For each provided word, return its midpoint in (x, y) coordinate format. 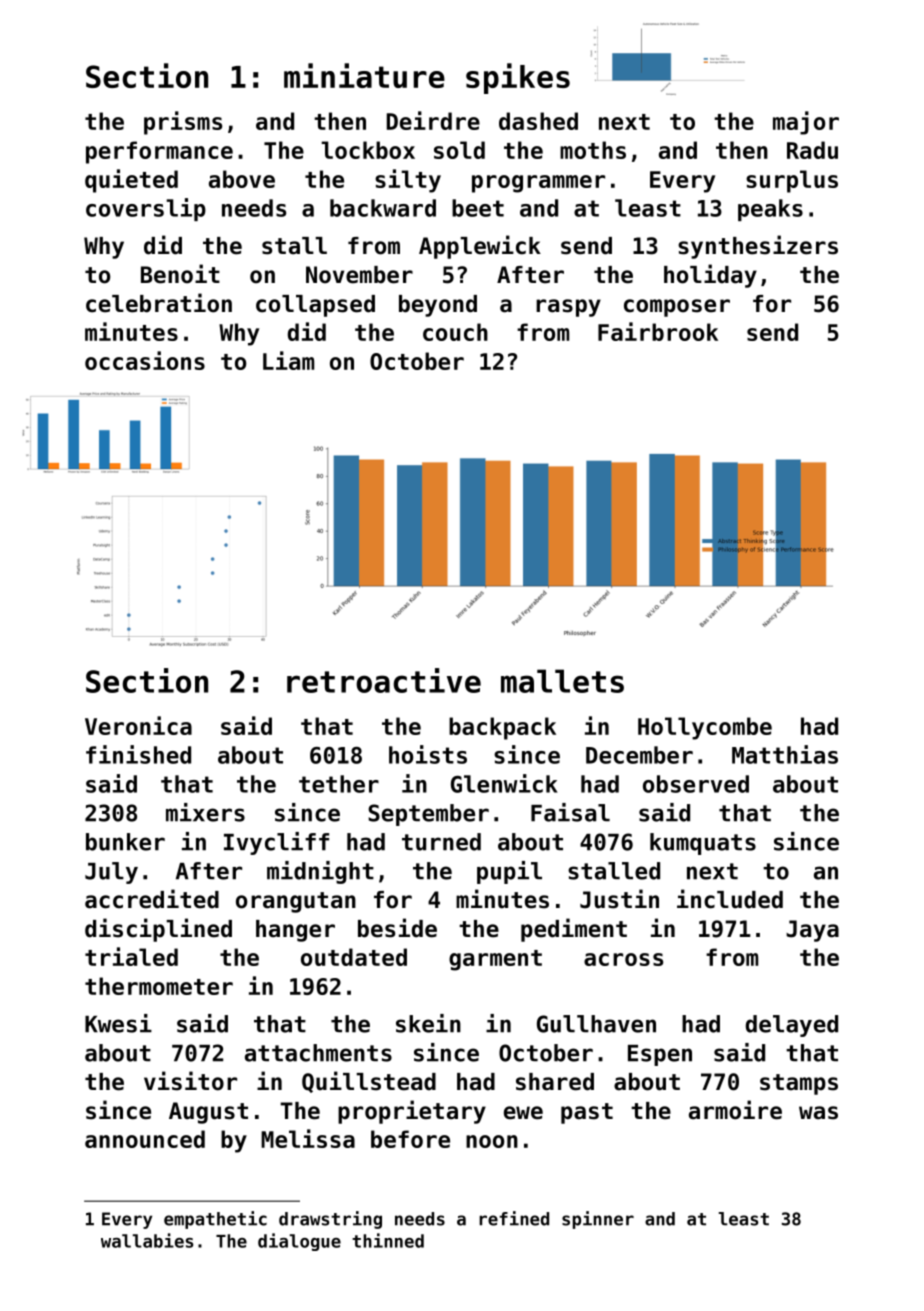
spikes (518, 78)
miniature (364, 75)
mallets (562, 681)
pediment (574, 930)
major (806, 123)
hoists (428, 754)
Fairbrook (658, 331)
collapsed (315, 306)
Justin (619, 899)
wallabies (147, 1240)
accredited (152, 899)
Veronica (138, 725)
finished (138, 754)
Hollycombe (705, 728)
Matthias (785, 754)
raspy (568, 308)
